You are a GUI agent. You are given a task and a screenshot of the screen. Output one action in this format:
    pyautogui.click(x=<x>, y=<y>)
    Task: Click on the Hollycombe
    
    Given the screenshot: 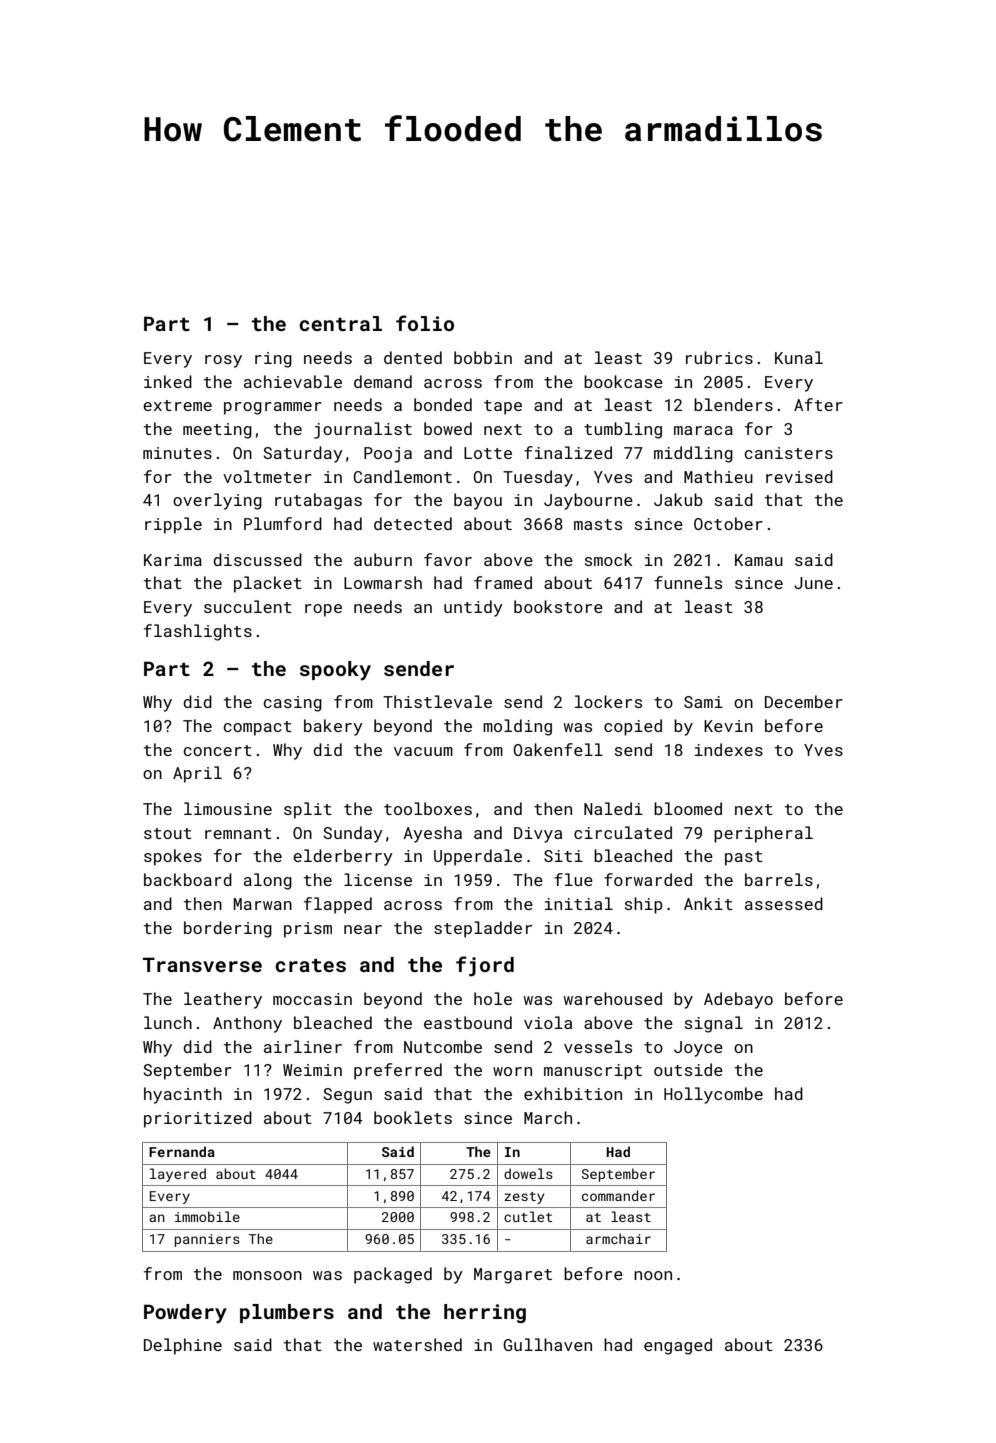 What is the action you would take?
    pyautogui.click(x=713, y=1095)
